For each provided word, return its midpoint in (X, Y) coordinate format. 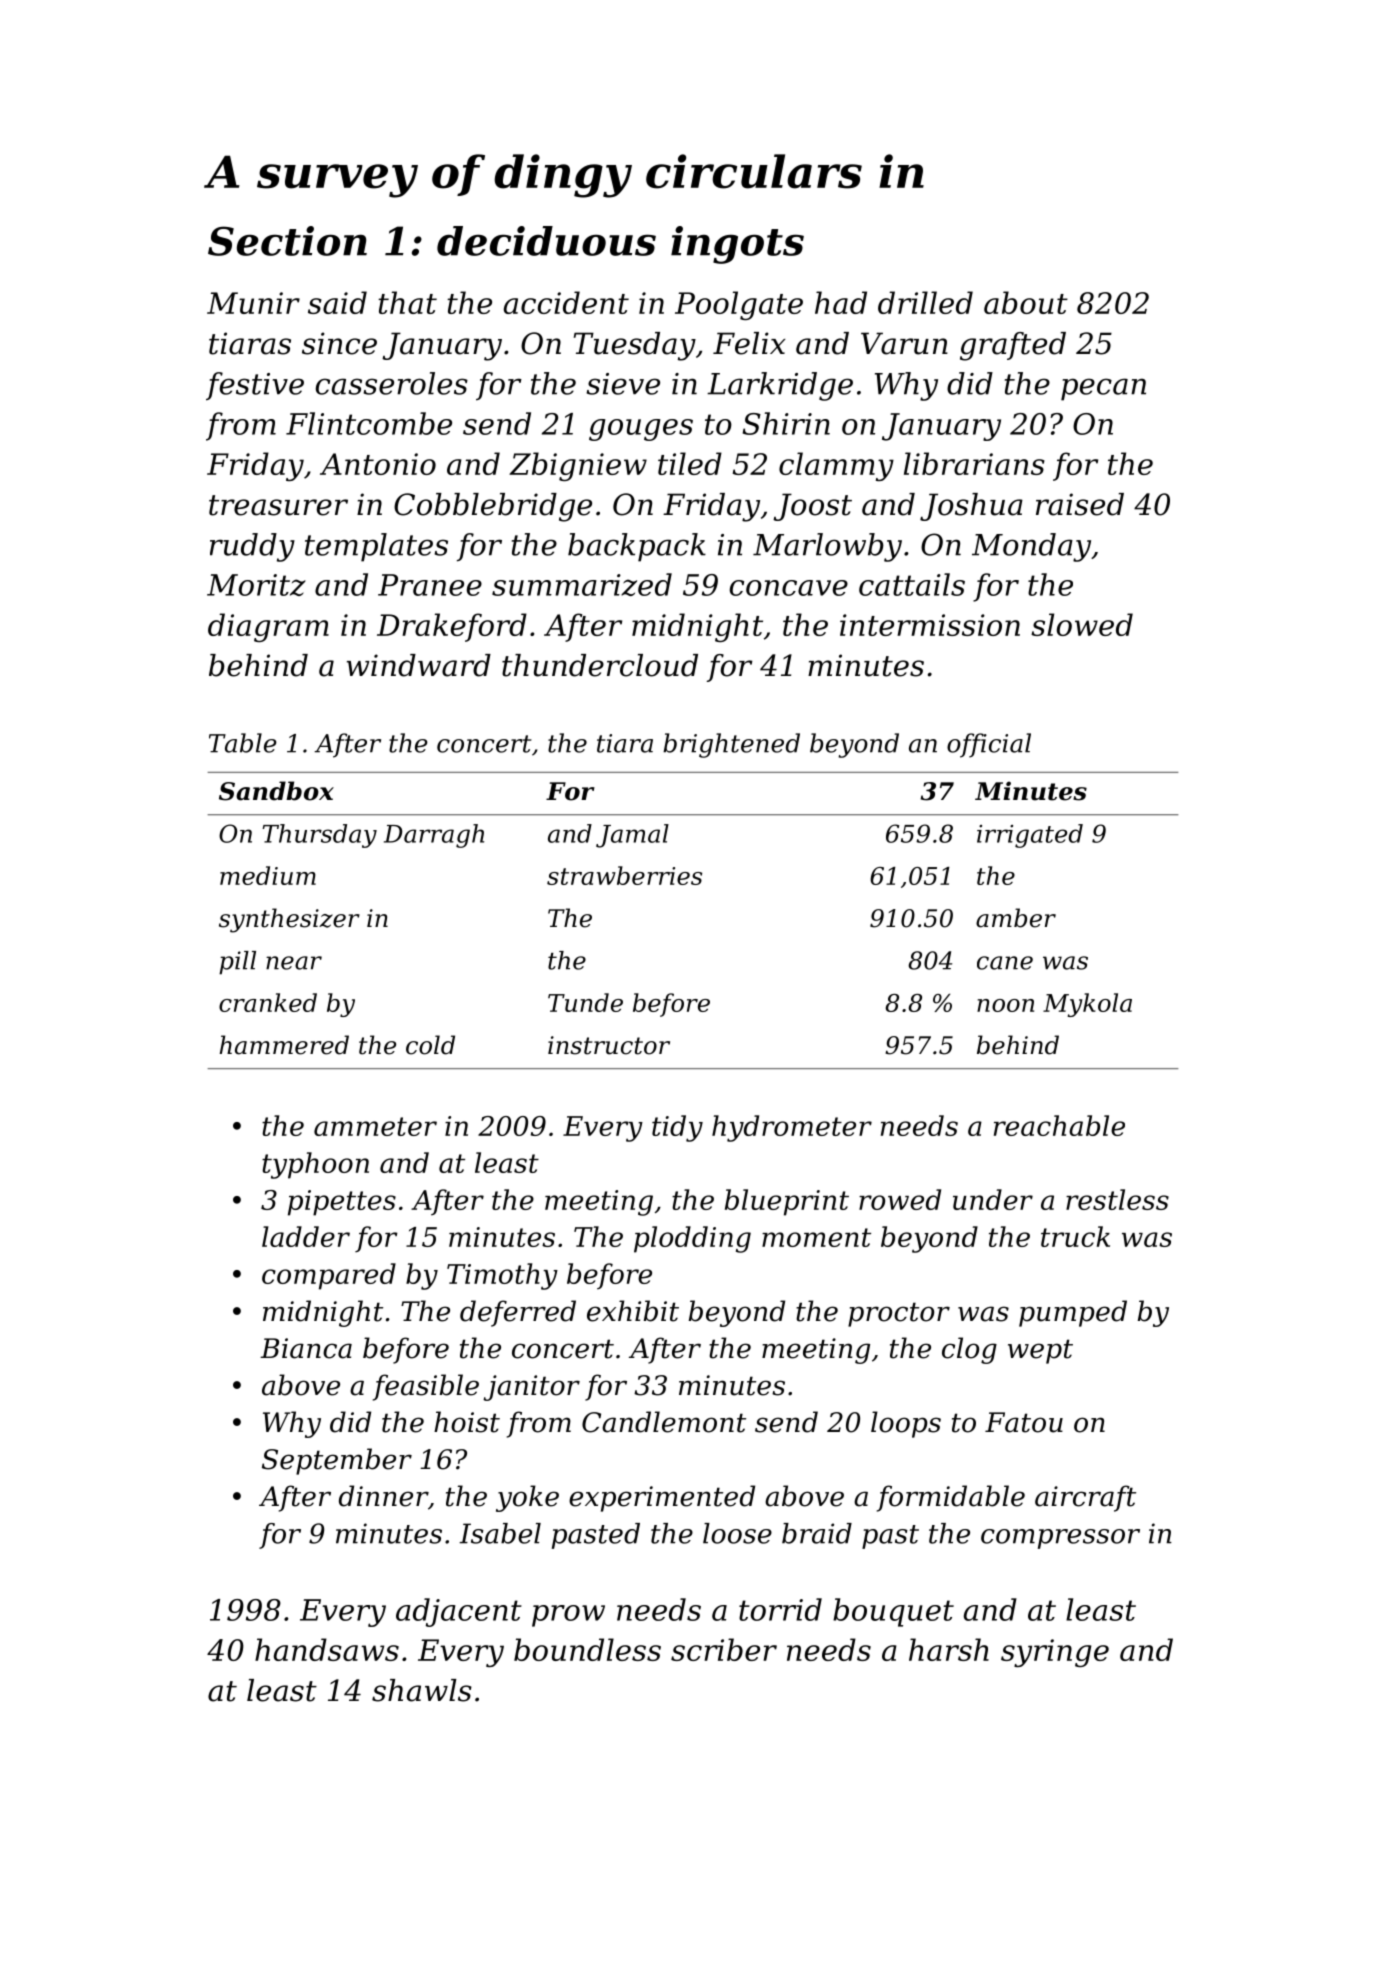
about (1026, 302)
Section (287, 241)
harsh (949, 1649)
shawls (422, 1690)
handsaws (327, 1649)
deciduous (546, 241)
